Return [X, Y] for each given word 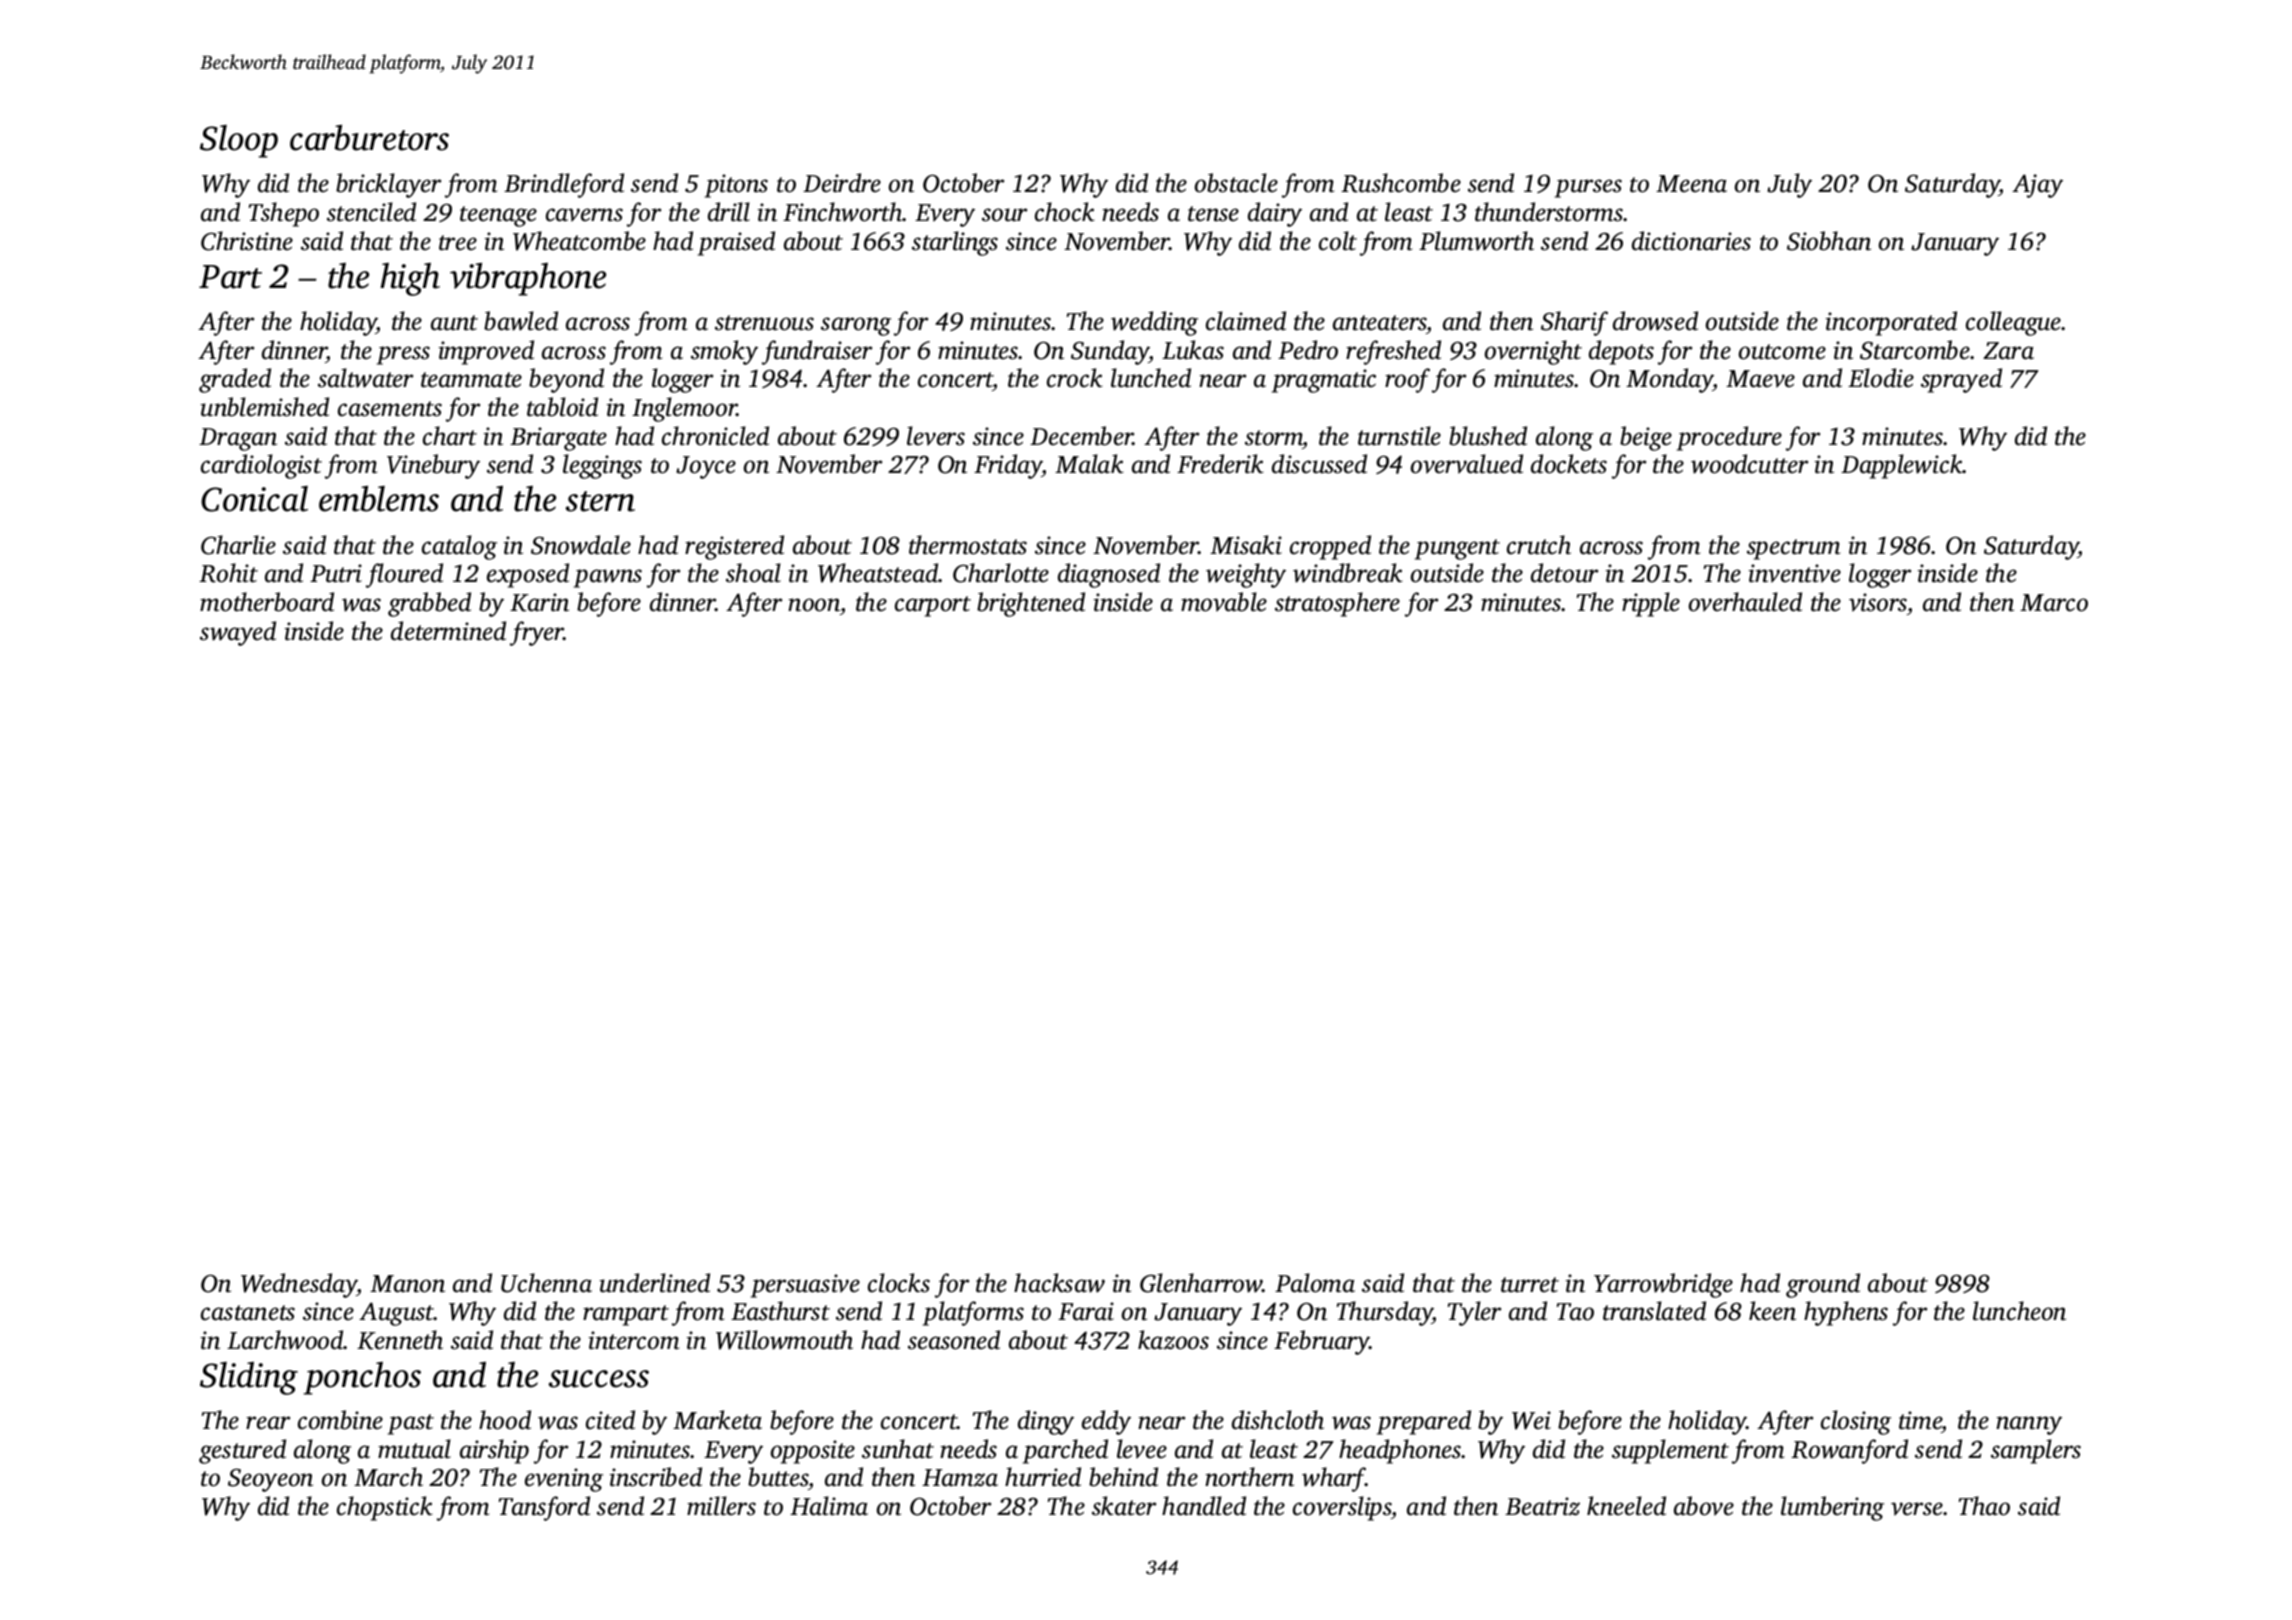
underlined [655, 1283]
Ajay [2037, 186]
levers [936, 436]
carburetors [369, 138]
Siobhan [1829, 241]
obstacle [1236, 183]
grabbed [429, 604]
